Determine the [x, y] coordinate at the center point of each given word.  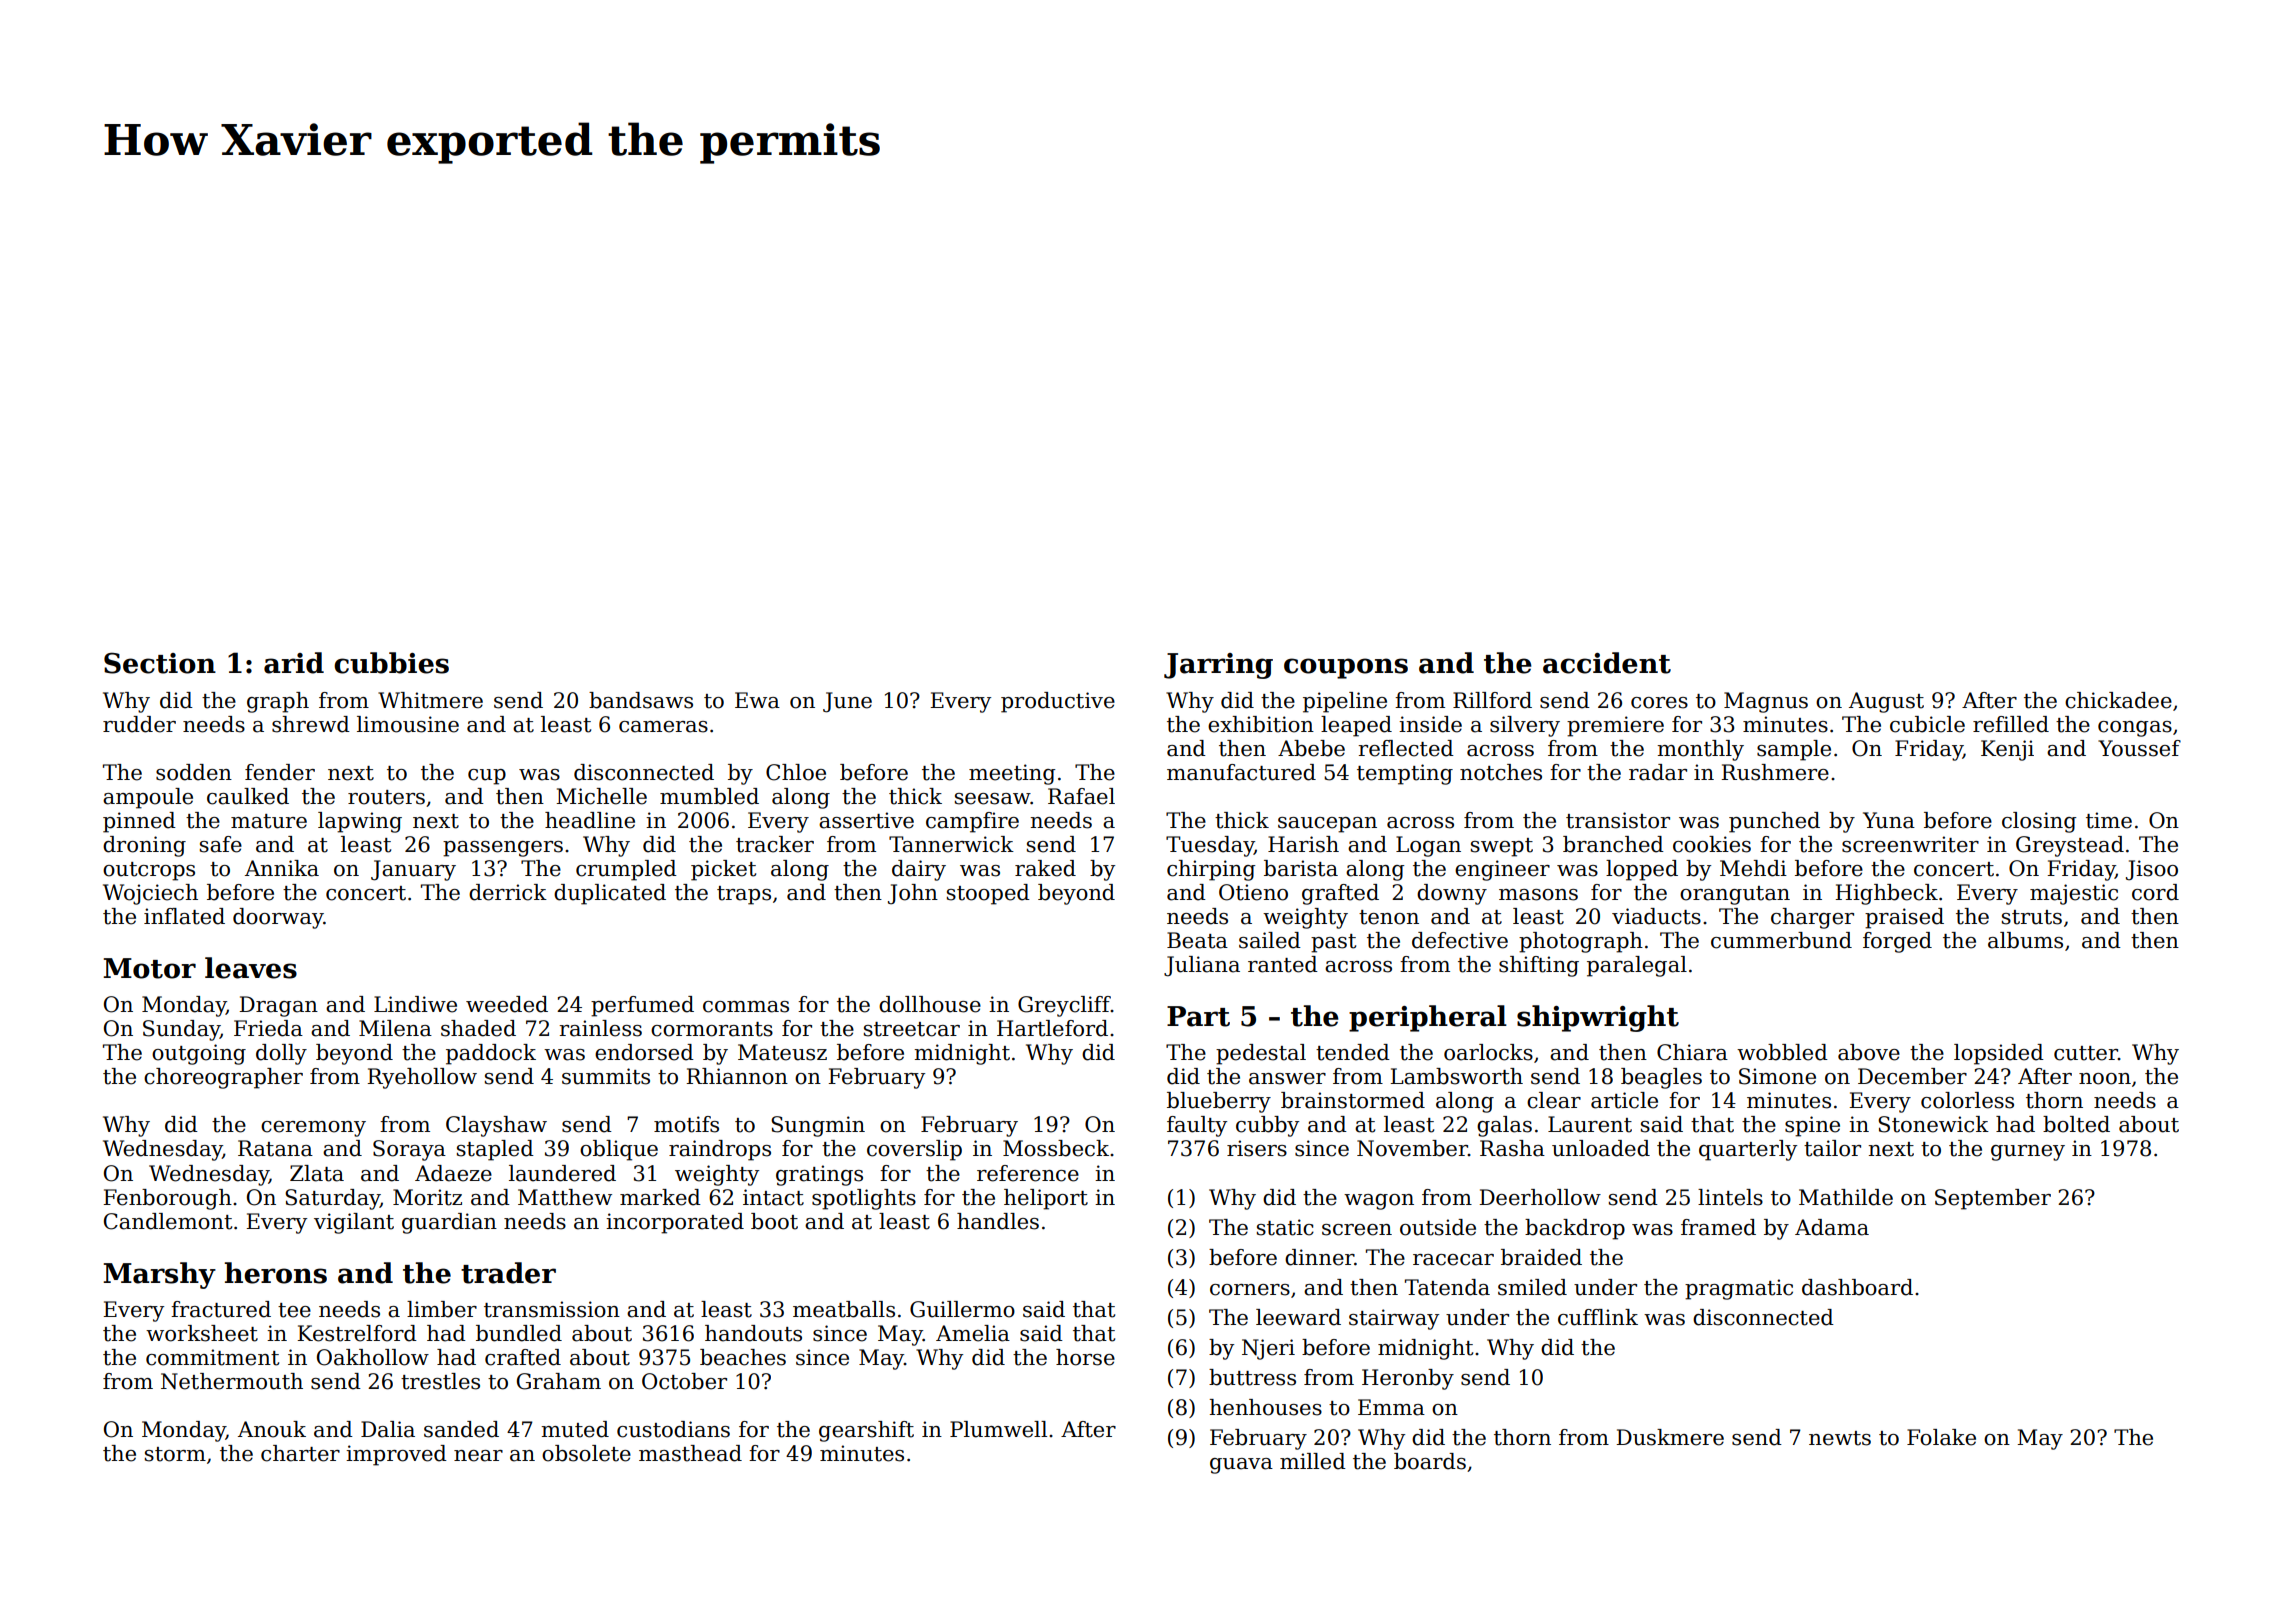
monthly [1700, 750]
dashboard [1857, 1287]
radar [1658, 772]
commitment [212, 1357]
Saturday [332, 1199]
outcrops [149, 871]
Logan [1428, 846]
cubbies [391, 663]
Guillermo [962, 1309]
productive [1058, 702]
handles [998, 1221]
